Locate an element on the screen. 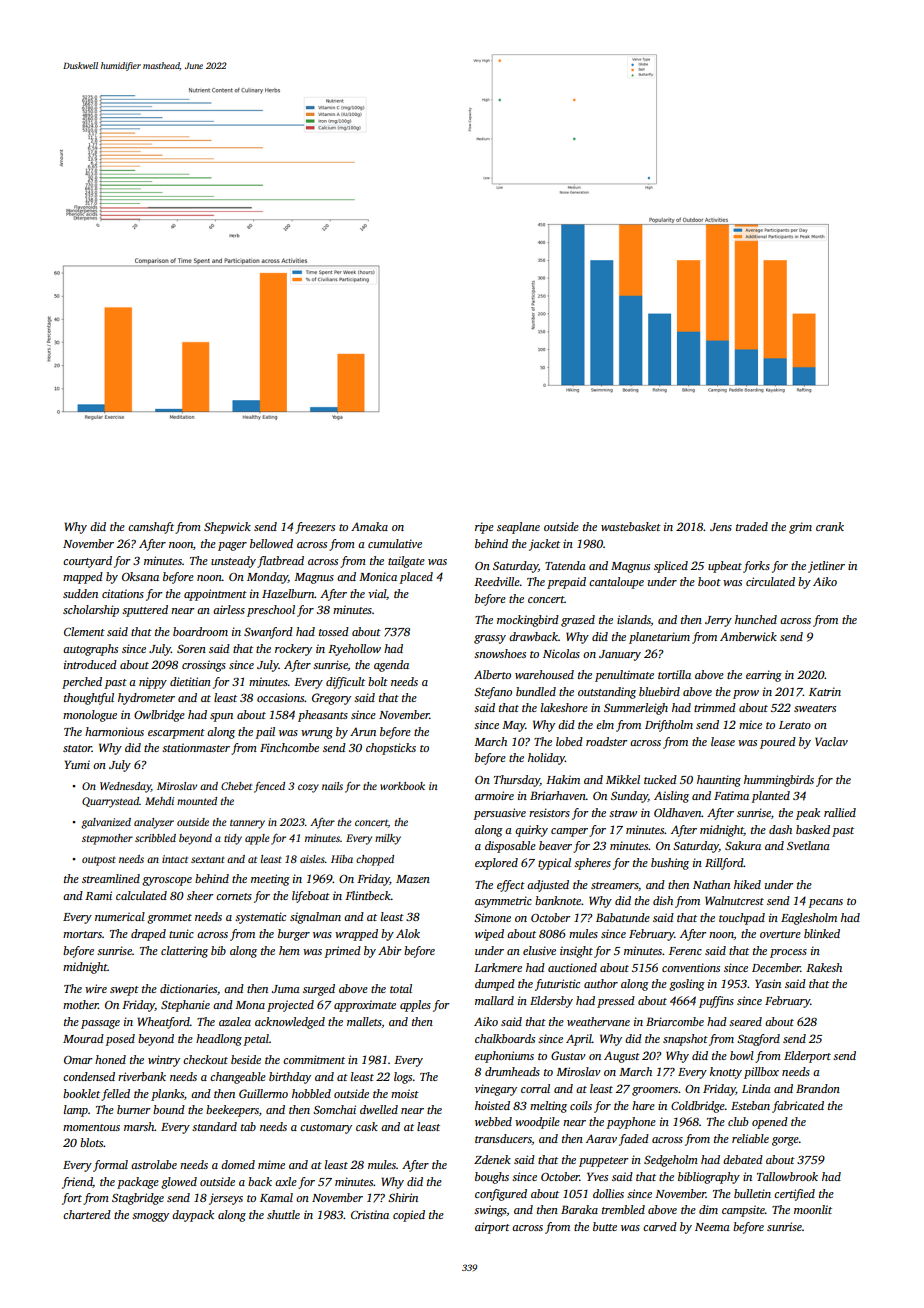 This screenshot has width=924, height=1308. total is located at coordinates (401, 988).
